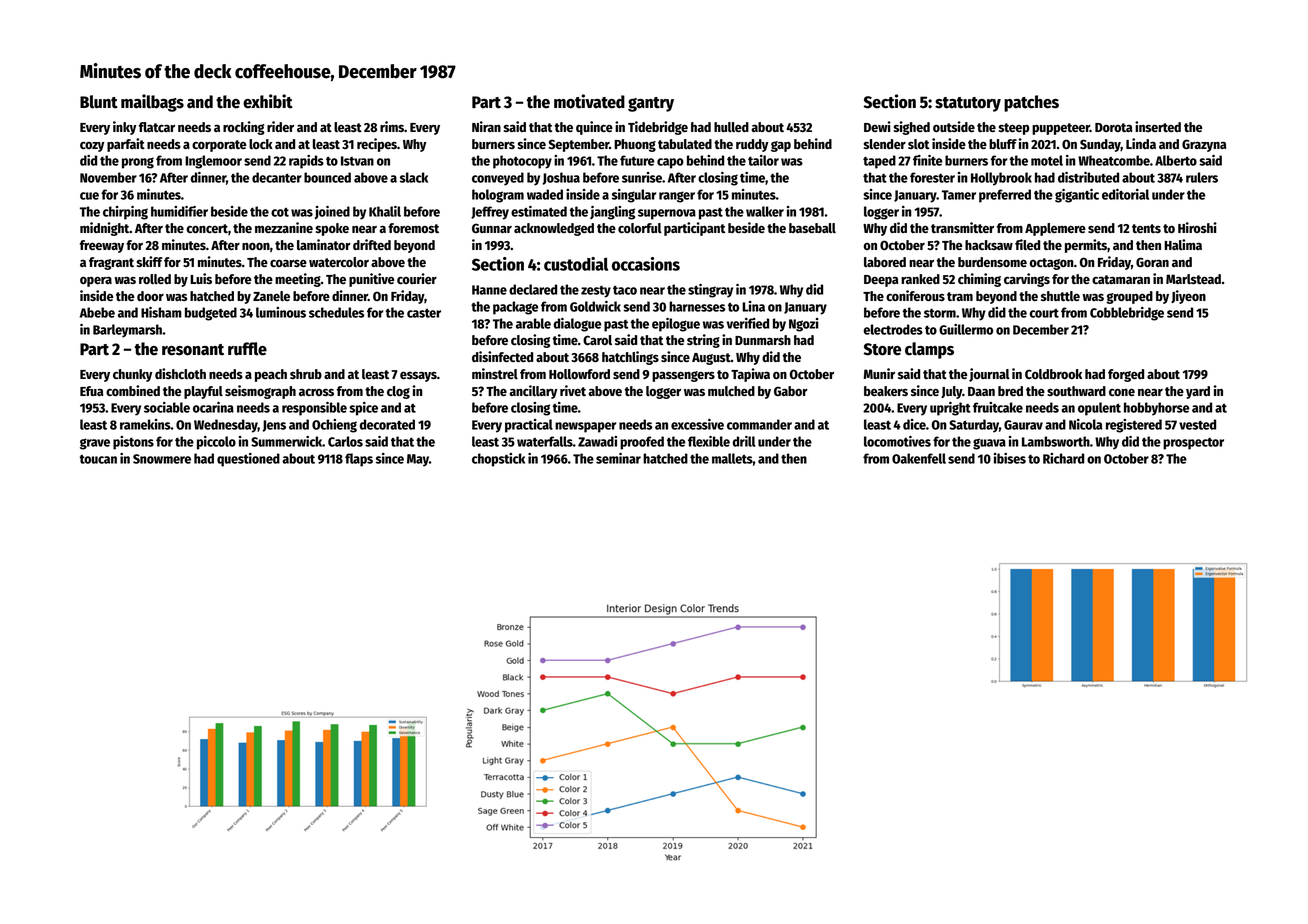 The image size is (1308, 924). What do you see at coordinates (1044, 313) in the screenshot?
I see `court` at bounding box center [1044, 313].
